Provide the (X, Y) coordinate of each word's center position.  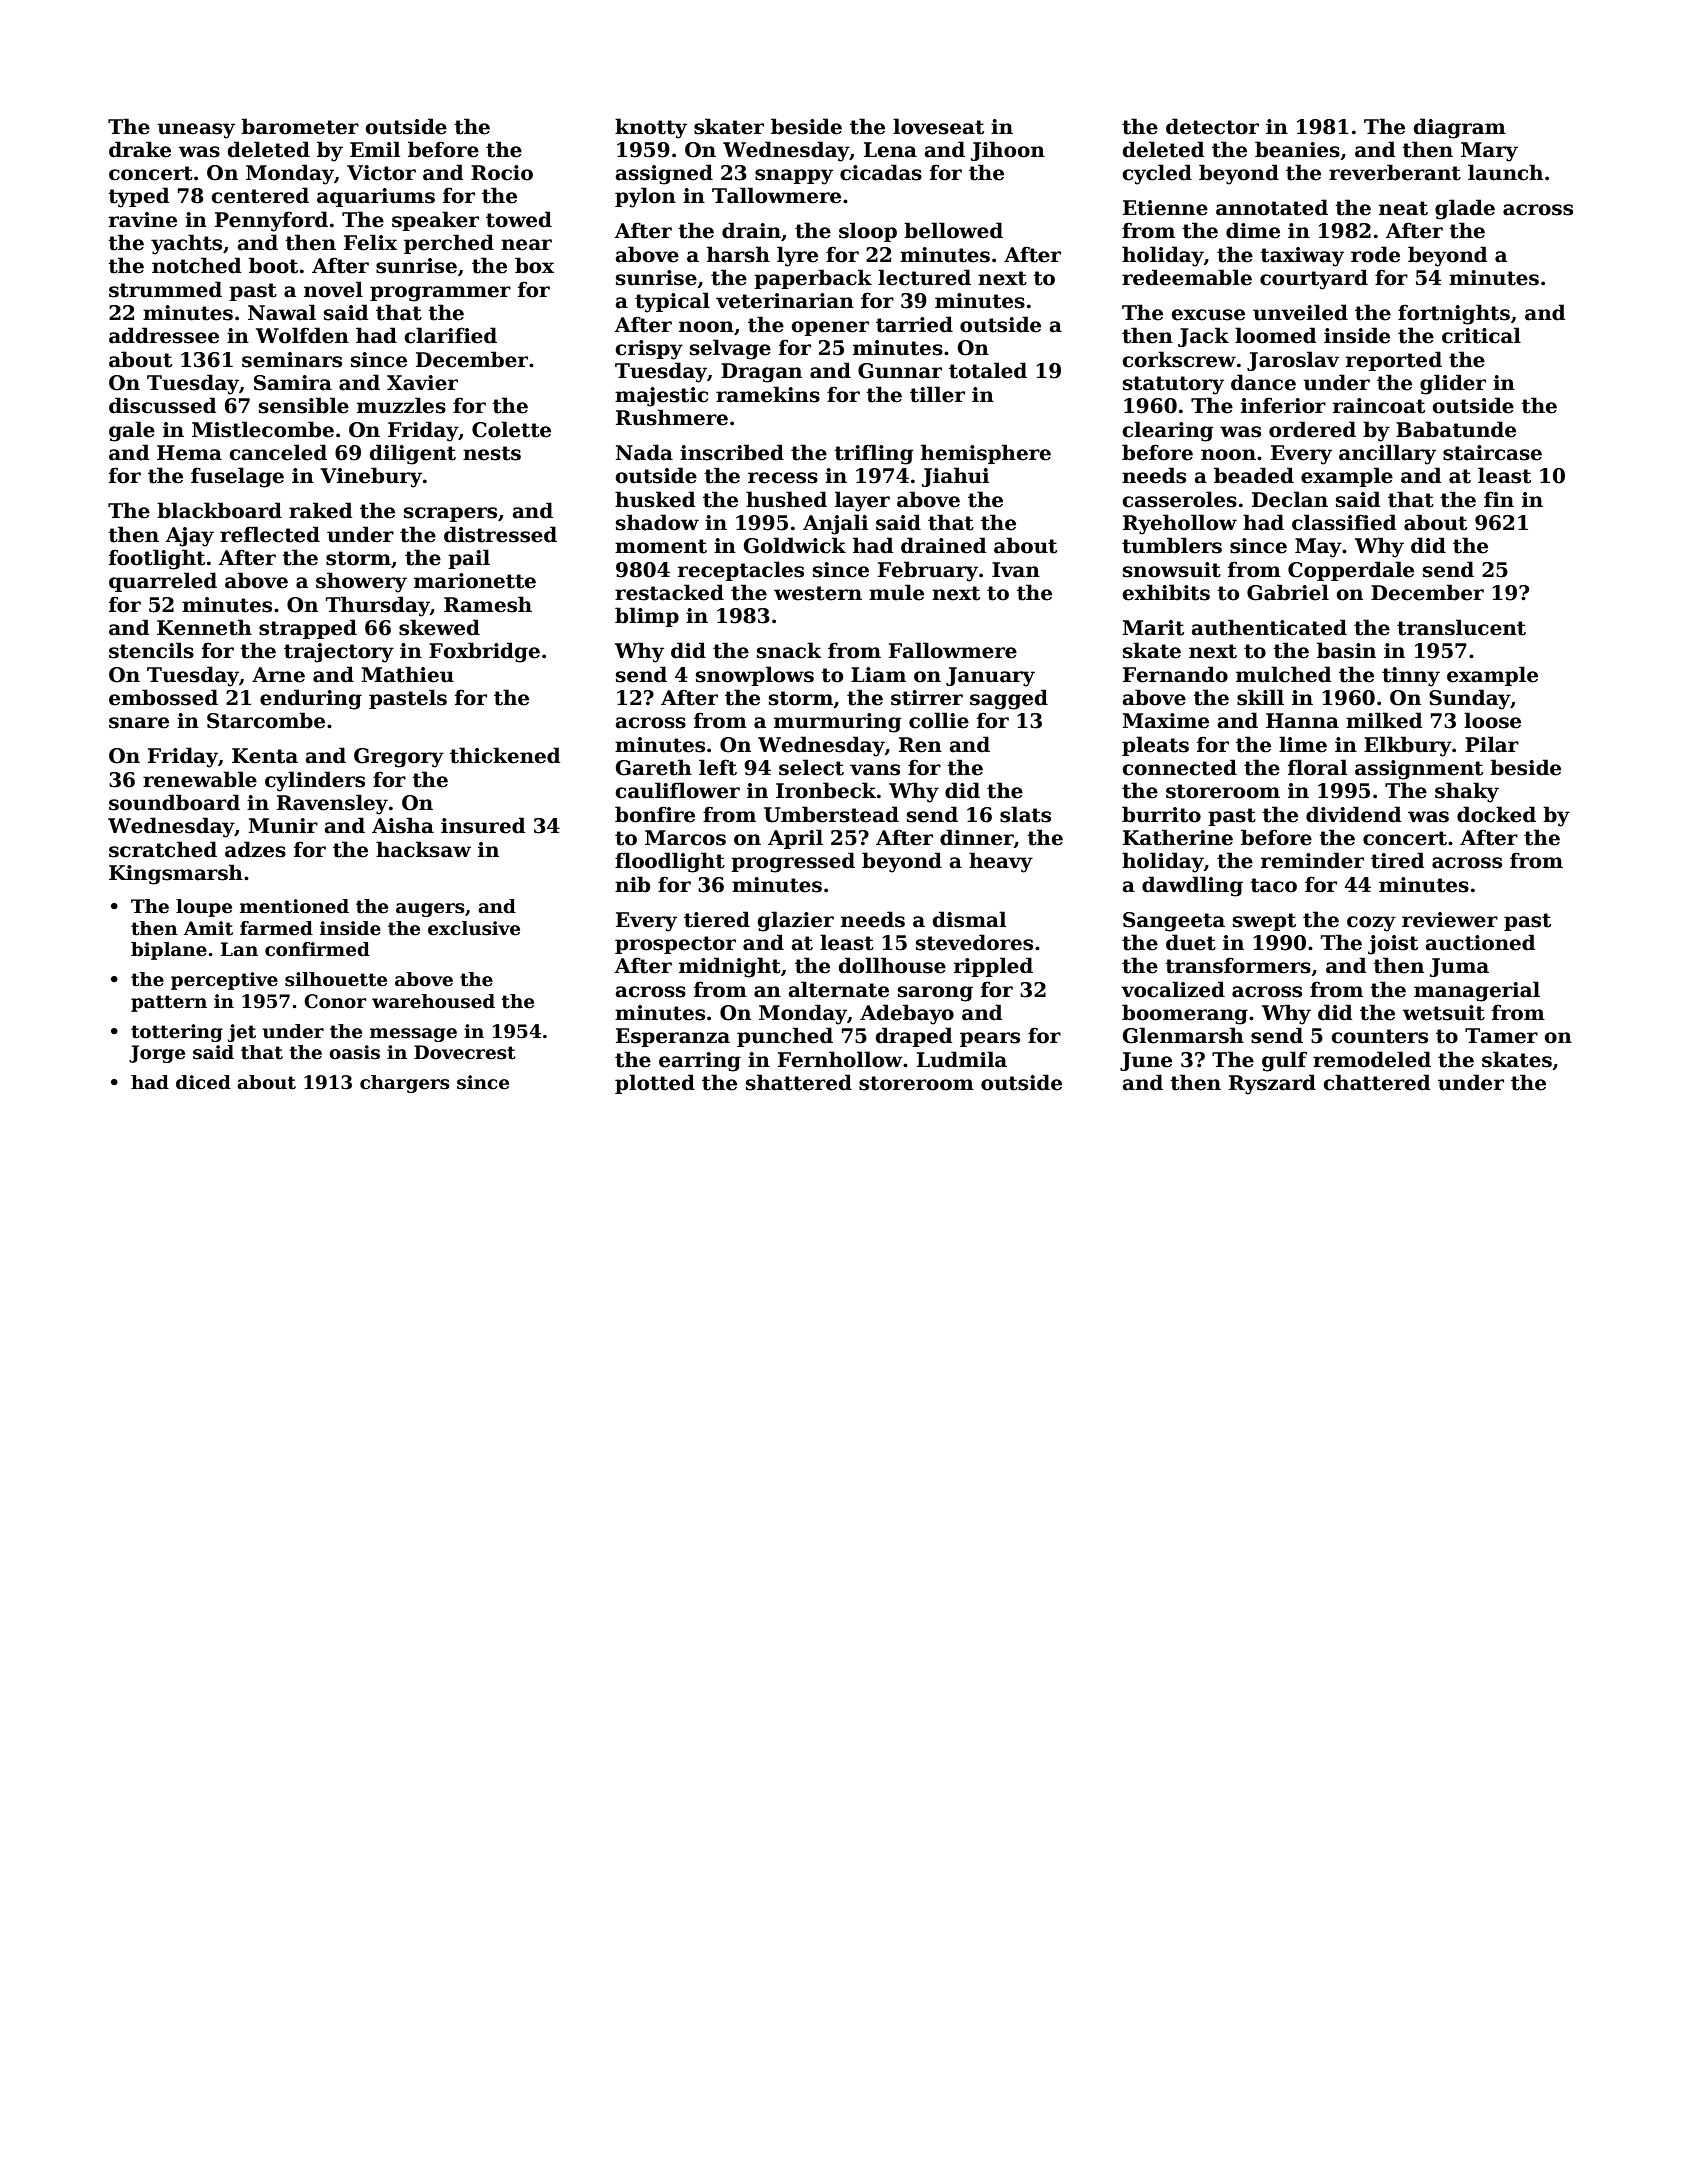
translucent (1461, 627)
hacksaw (423, 849)
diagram (1459, 128)
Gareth (654, 767)
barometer (300, 126)
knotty (651, 128)
